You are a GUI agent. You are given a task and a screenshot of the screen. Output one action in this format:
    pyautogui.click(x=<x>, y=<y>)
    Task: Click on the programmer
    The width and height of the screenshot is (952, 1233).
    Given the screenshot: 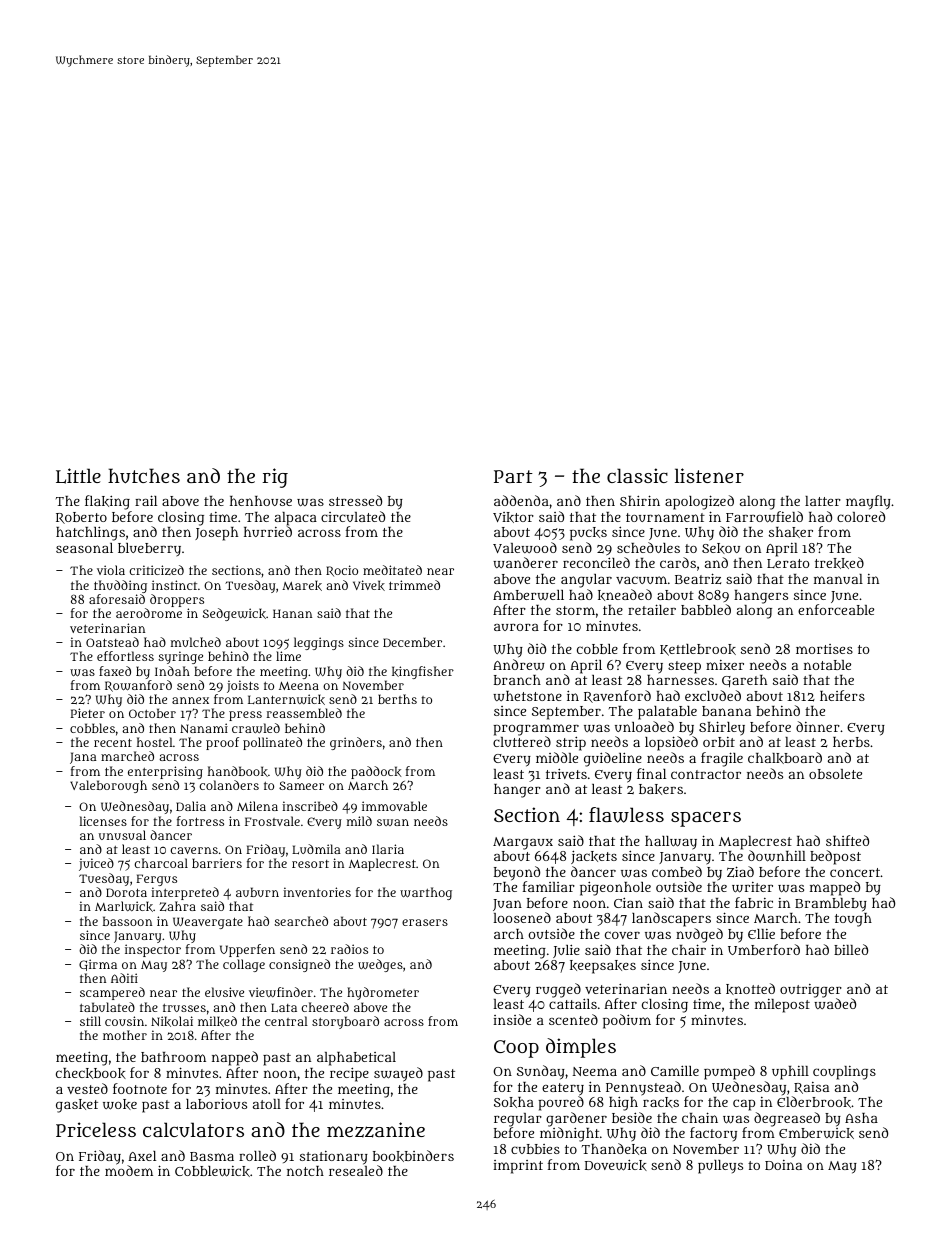 What is the action you would take?
    pyautogui.click(x=536, y=730)
